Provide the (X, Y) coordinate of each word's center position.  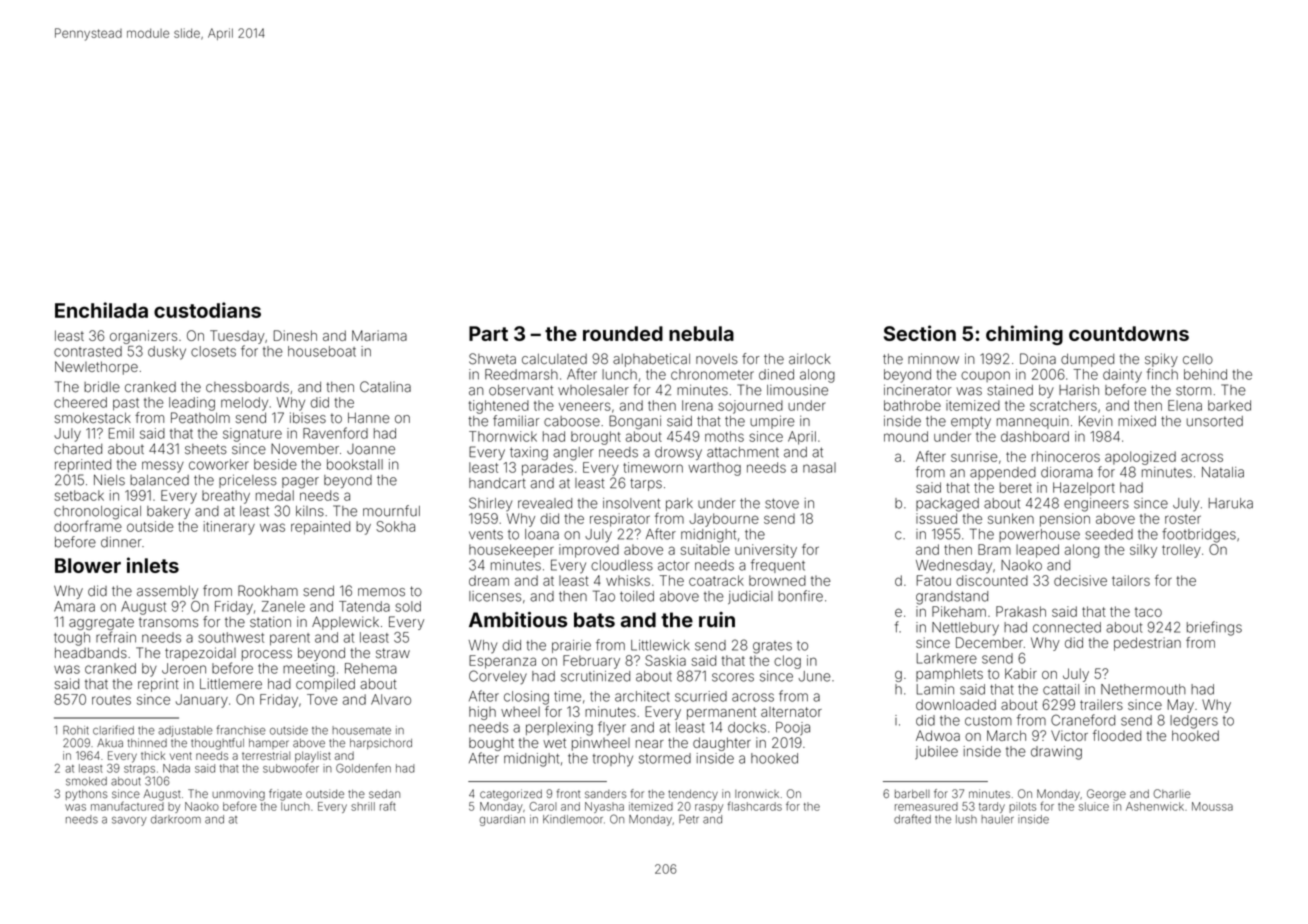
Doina (1038, 359)
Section (920, 333)
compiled (325, 685)
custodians (207, 310)
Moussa (1212, 806)
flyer (612, 728)
